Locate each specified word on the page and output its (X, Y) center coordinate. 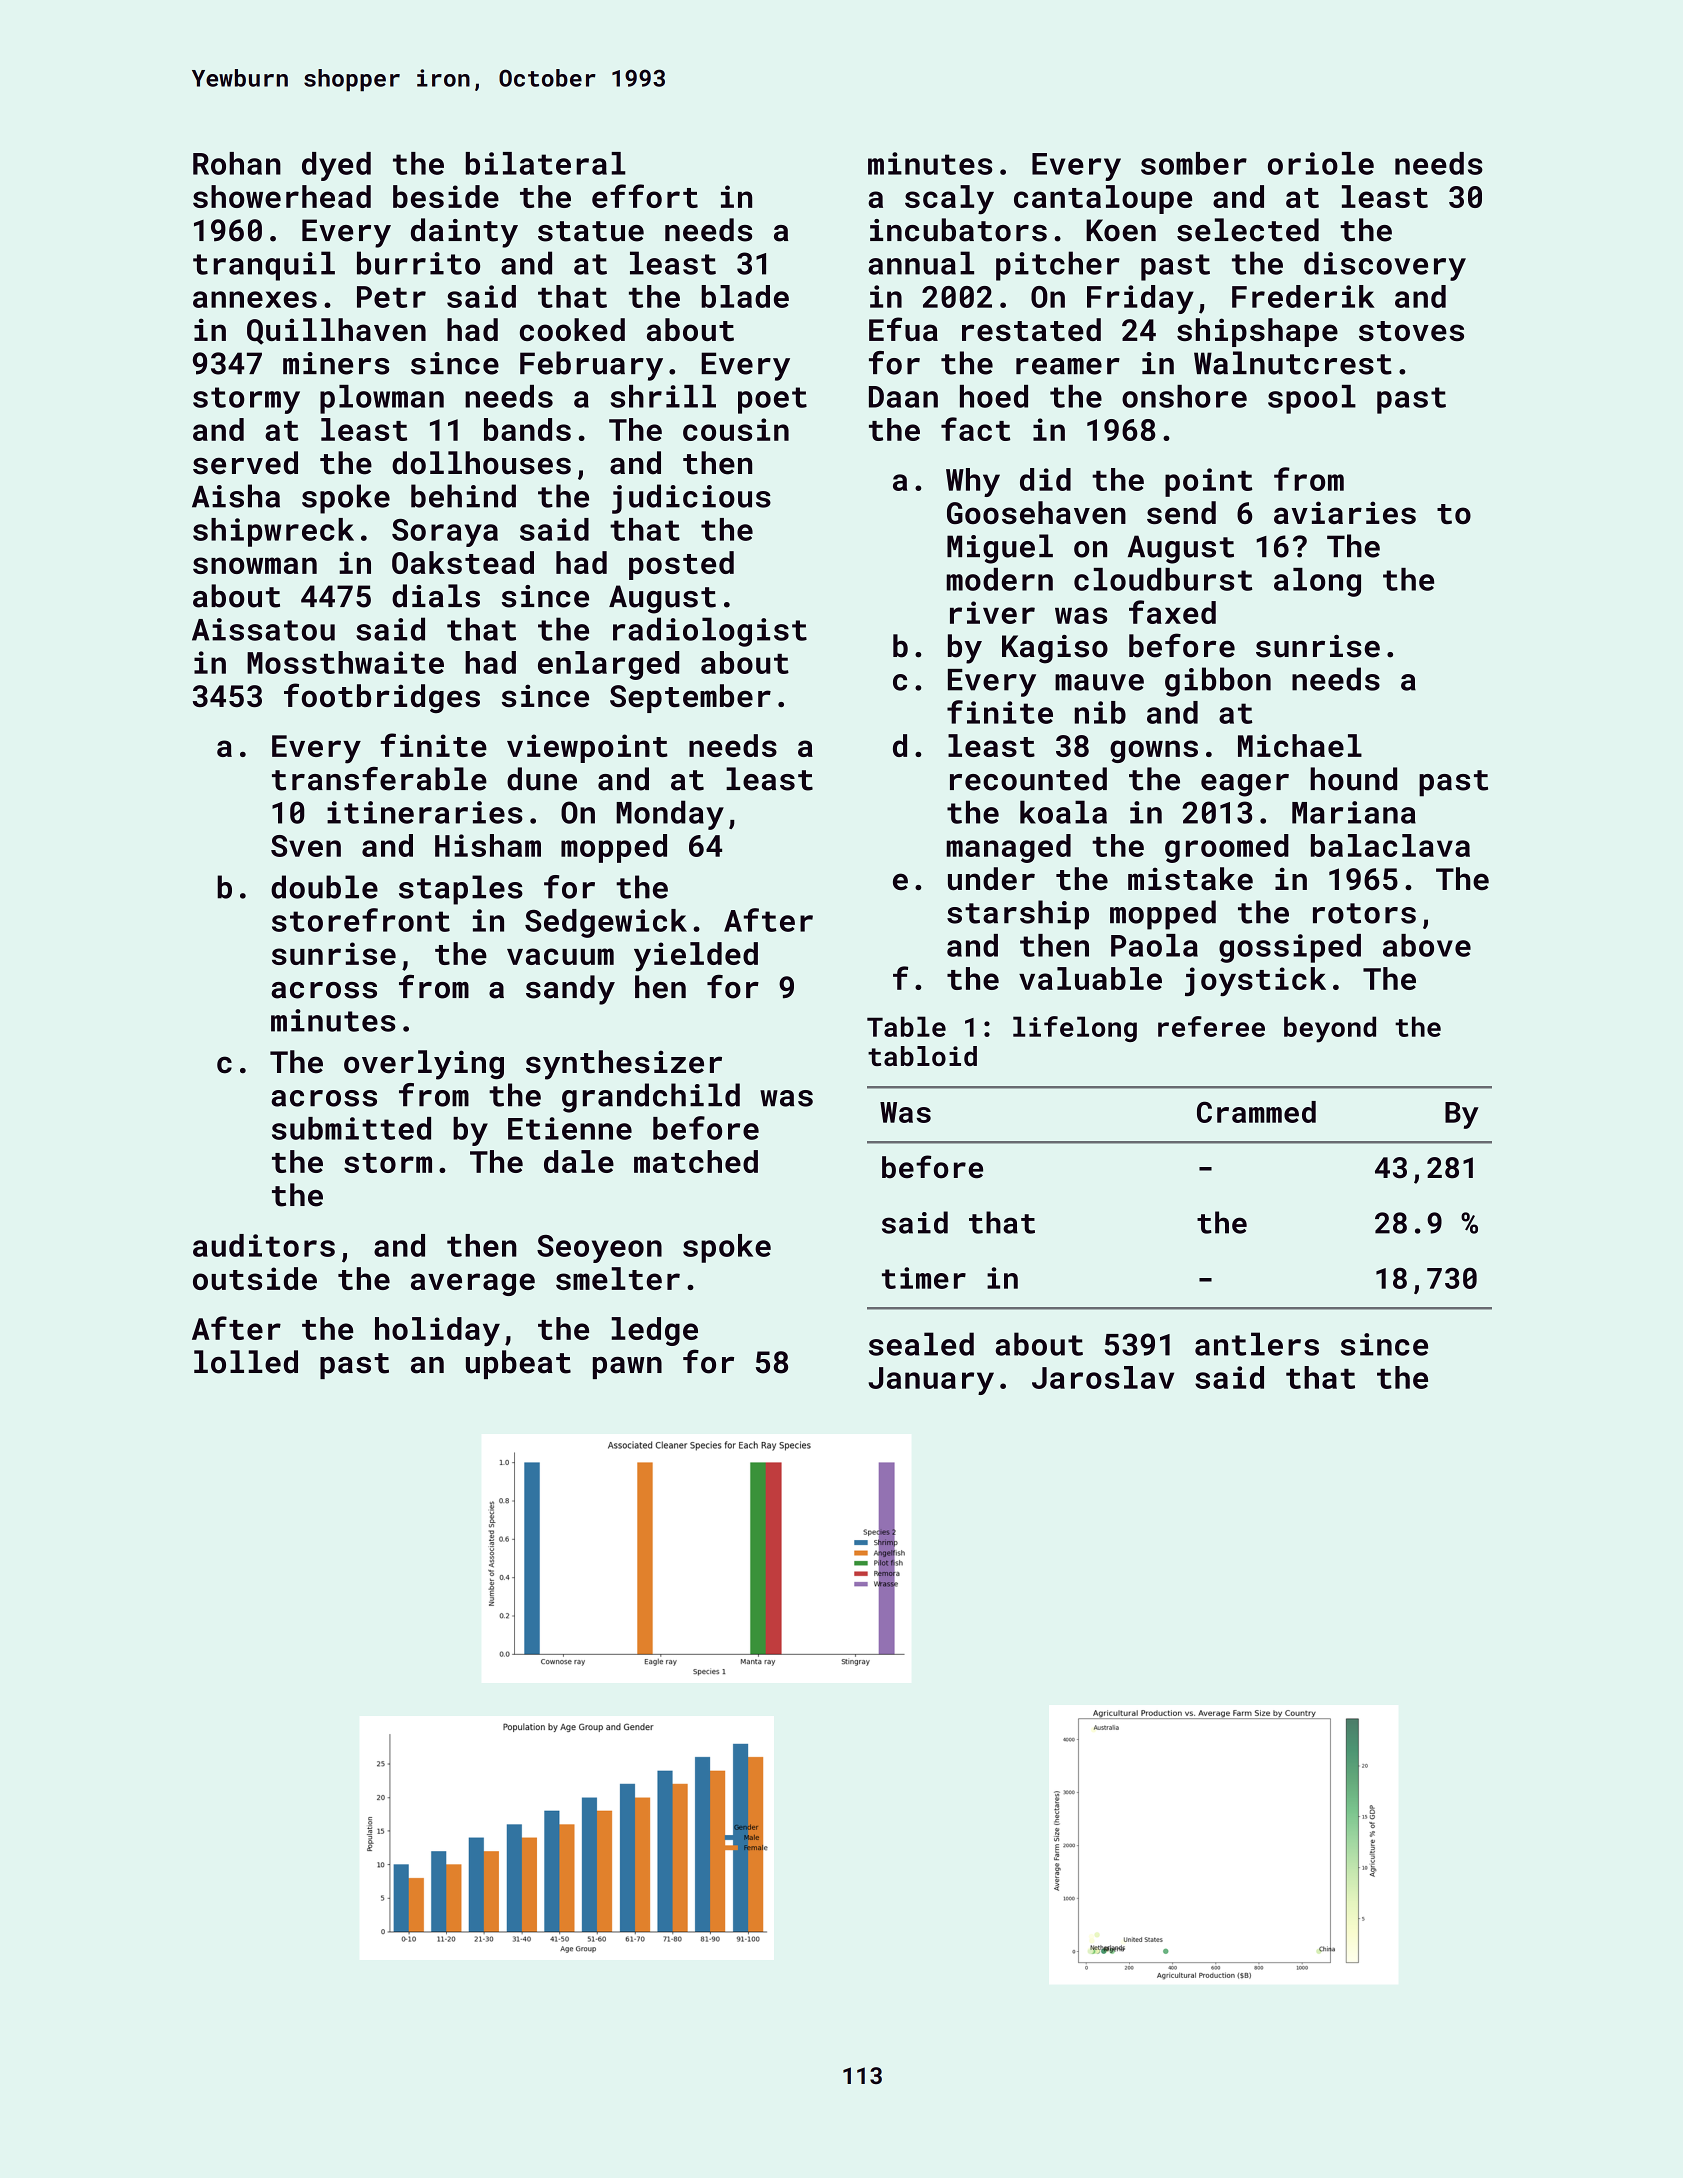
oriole (1321, 163)
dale (579, 1161)
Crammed (1256, 1112)
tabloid (922, 1056)
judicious (691, 499)
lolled (246, 1362)
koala (1063, 812)
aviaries (1345, 512)
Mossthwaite (345, 662)
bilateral (546, 163)
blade (745, 296)
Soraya (445, 533)
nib (1100, 712)
